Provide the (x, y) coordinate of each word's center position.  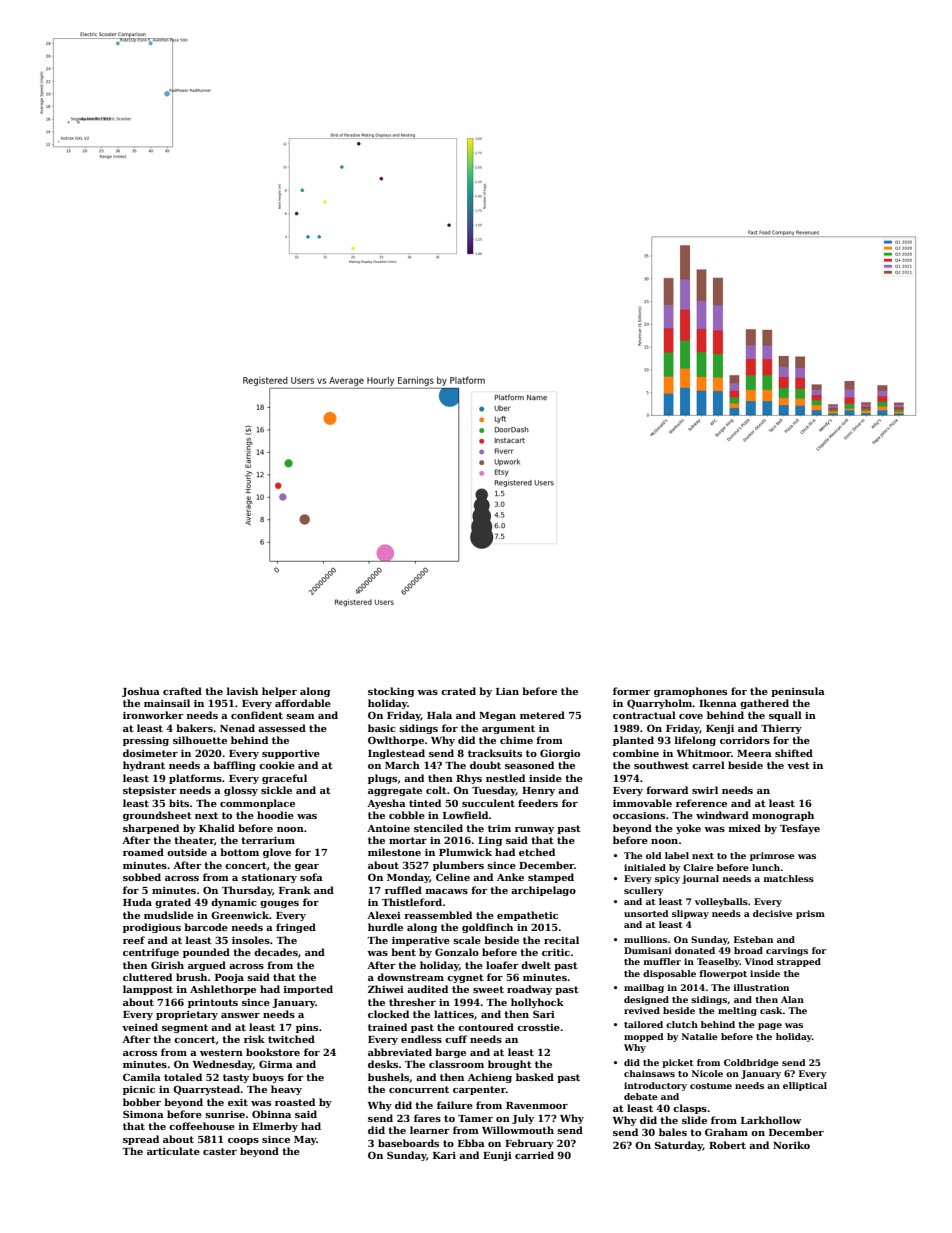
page (770, 1026)
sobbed (142, 877)
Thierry (781, 729)
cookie (277, 765)
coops (243, 1141)
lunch (766, 867)
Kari (444, 1155)
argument (508, 729)
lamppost (148, 990)
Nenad (237, 728)
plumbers (458, 866)
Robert (727, 1145)
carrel (708, 765)
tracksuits (495, 753)
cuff (456, 1039)
